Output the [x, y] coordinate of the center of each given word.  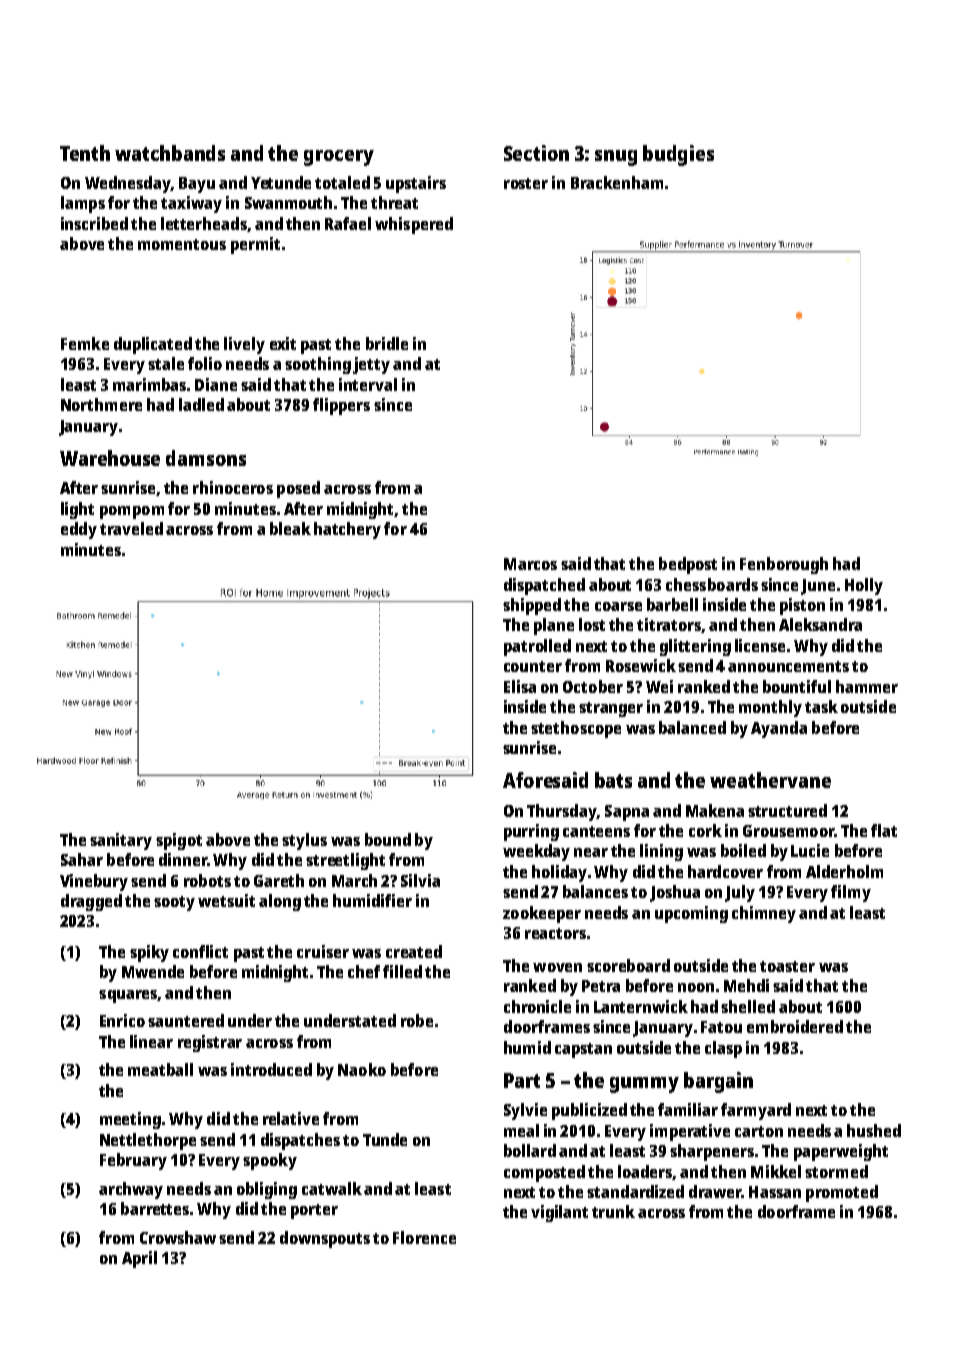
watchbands [170, 153]
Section [536, 153]
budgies [678, 155]
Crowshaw [178, 1237]
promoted [842, 1193]
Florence [424, 1237]
